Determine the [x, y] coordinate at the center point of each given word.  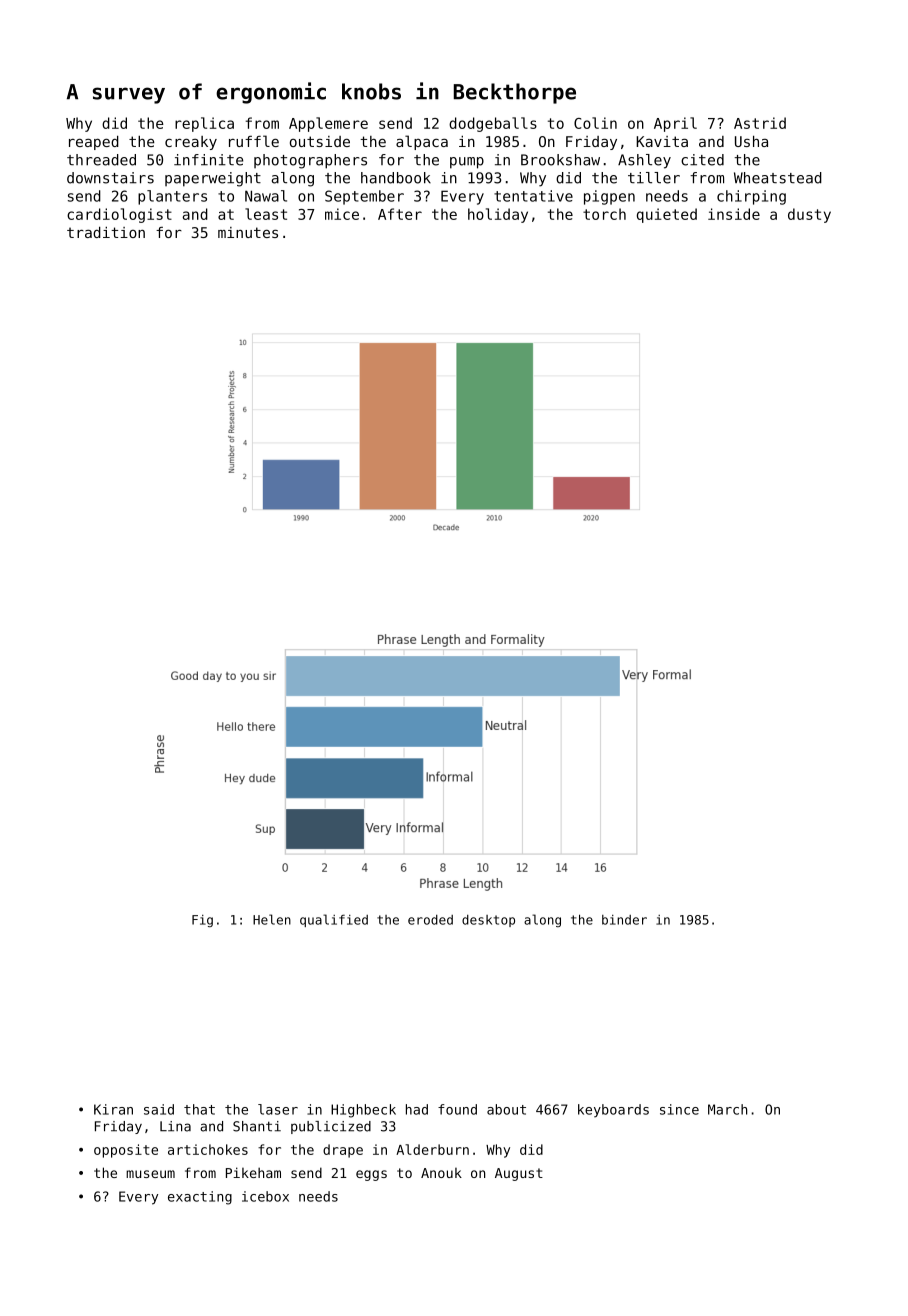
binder [624, 920]
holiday [498, 215]
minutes [248, 232]
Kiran [113, 1109]
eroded [430, 920]
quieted [667, 215]
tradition [106, 232]
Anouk [441, 1173]
